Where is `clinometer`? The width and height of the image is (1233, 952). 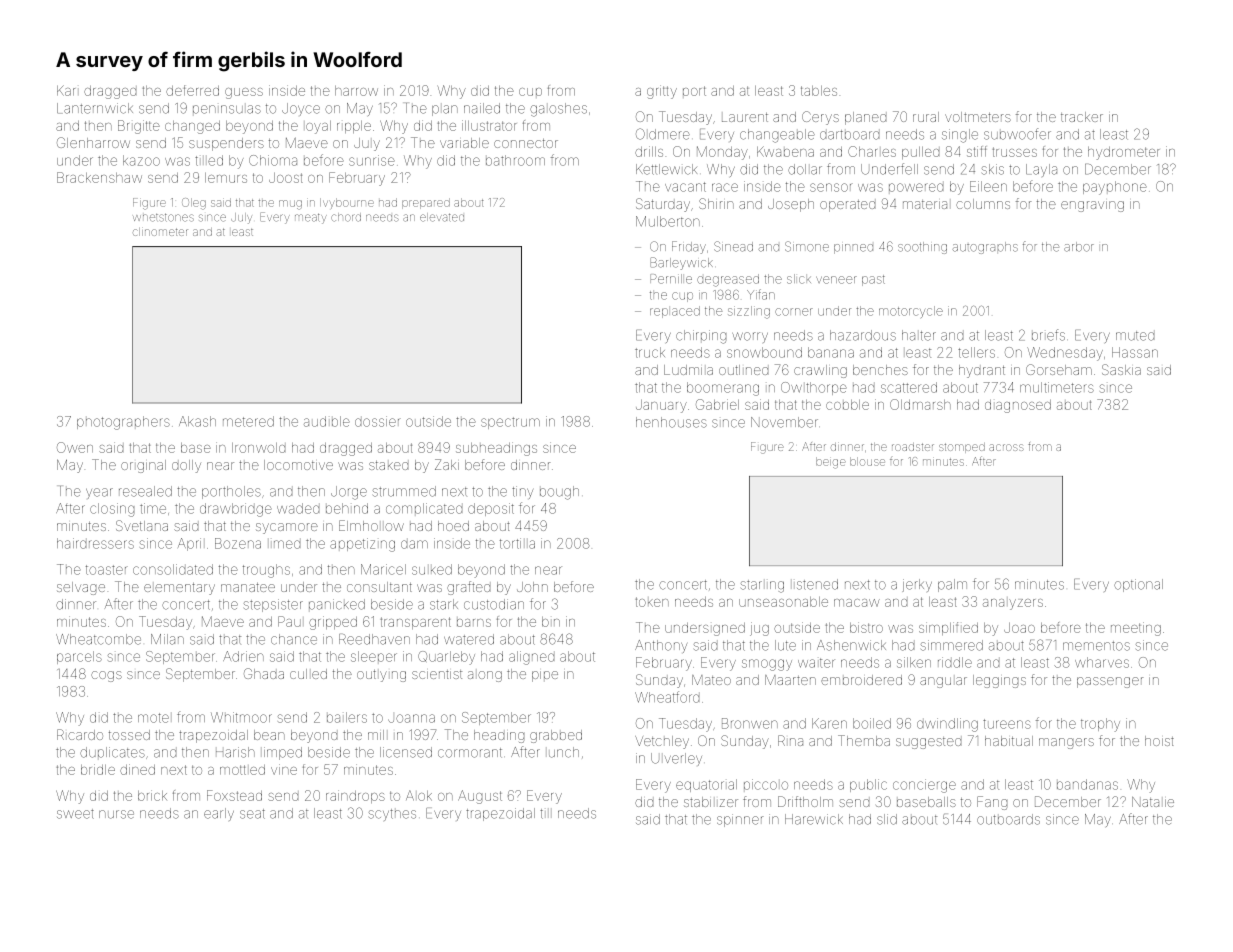 clinometer is located at coordinates (160, 232).
